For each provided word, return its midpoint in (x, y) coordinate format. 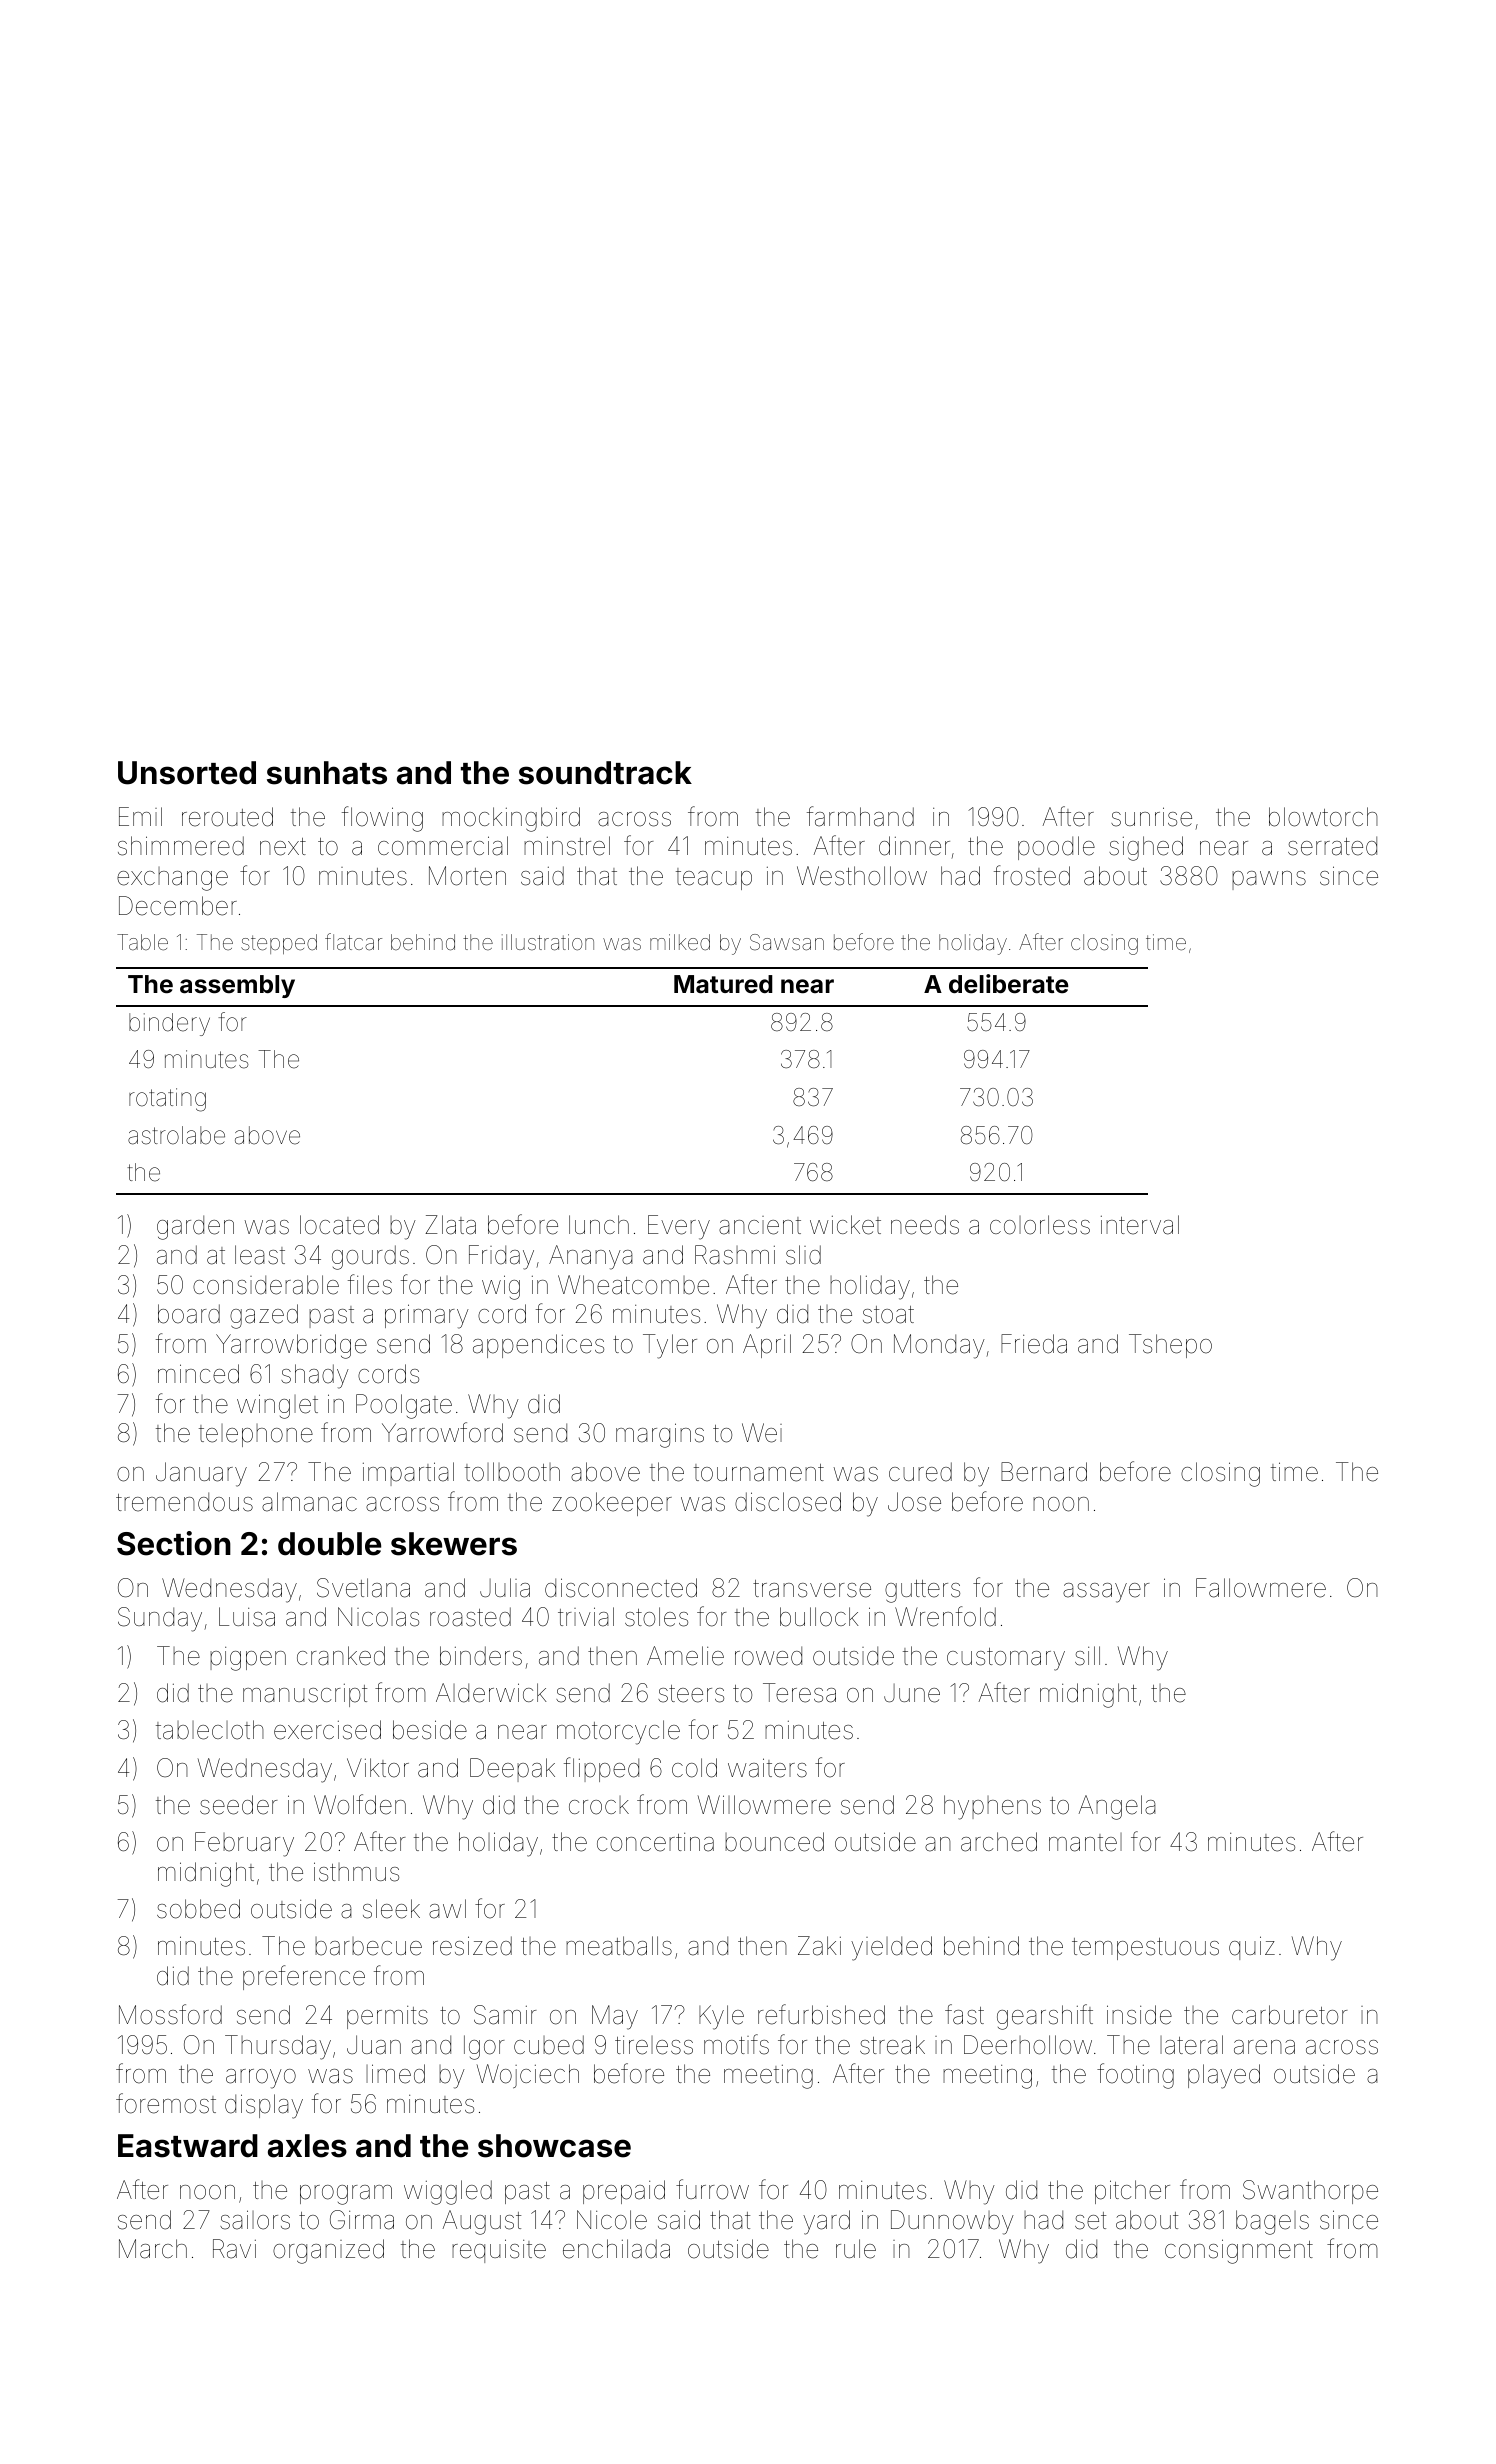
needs (925, 1225)
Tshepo (1170, 1346)
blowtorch (1323, 817)
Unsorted (187, 773)
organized (328, 2251)
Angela (1117, 1807)
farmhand (860, 816)
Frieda (1034, 1344)
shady (315, 1376)
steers (691, 1694)
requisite (499, 2251)
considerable (266, 1285)
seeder (239, 1805)
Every (679, 1227)
